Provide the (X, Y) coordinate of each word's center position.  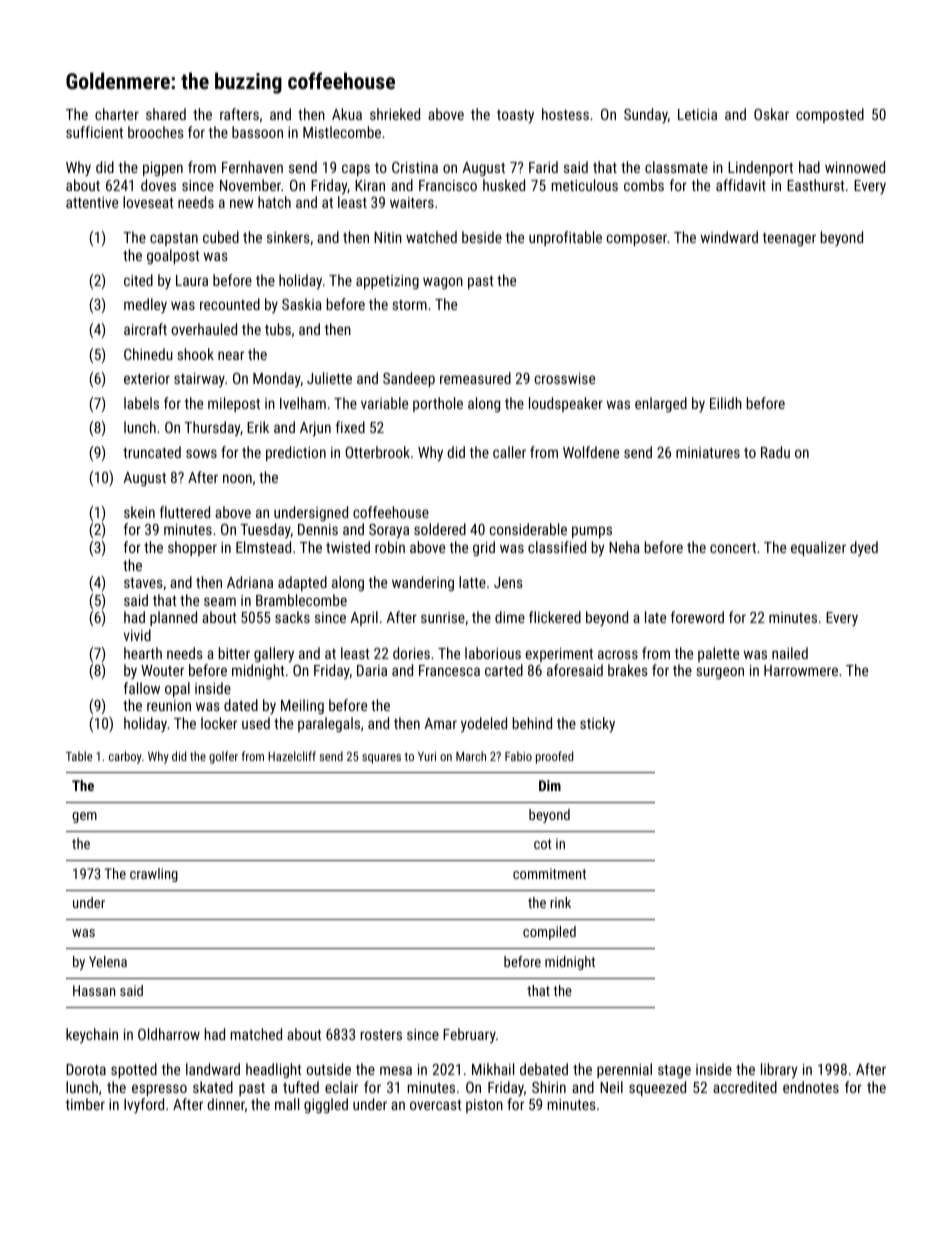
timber (85, 1104)
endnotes (811, 1087)
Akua (347, 114)
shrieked (395, 114)
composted (830, 115)
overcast (436, 1105)
